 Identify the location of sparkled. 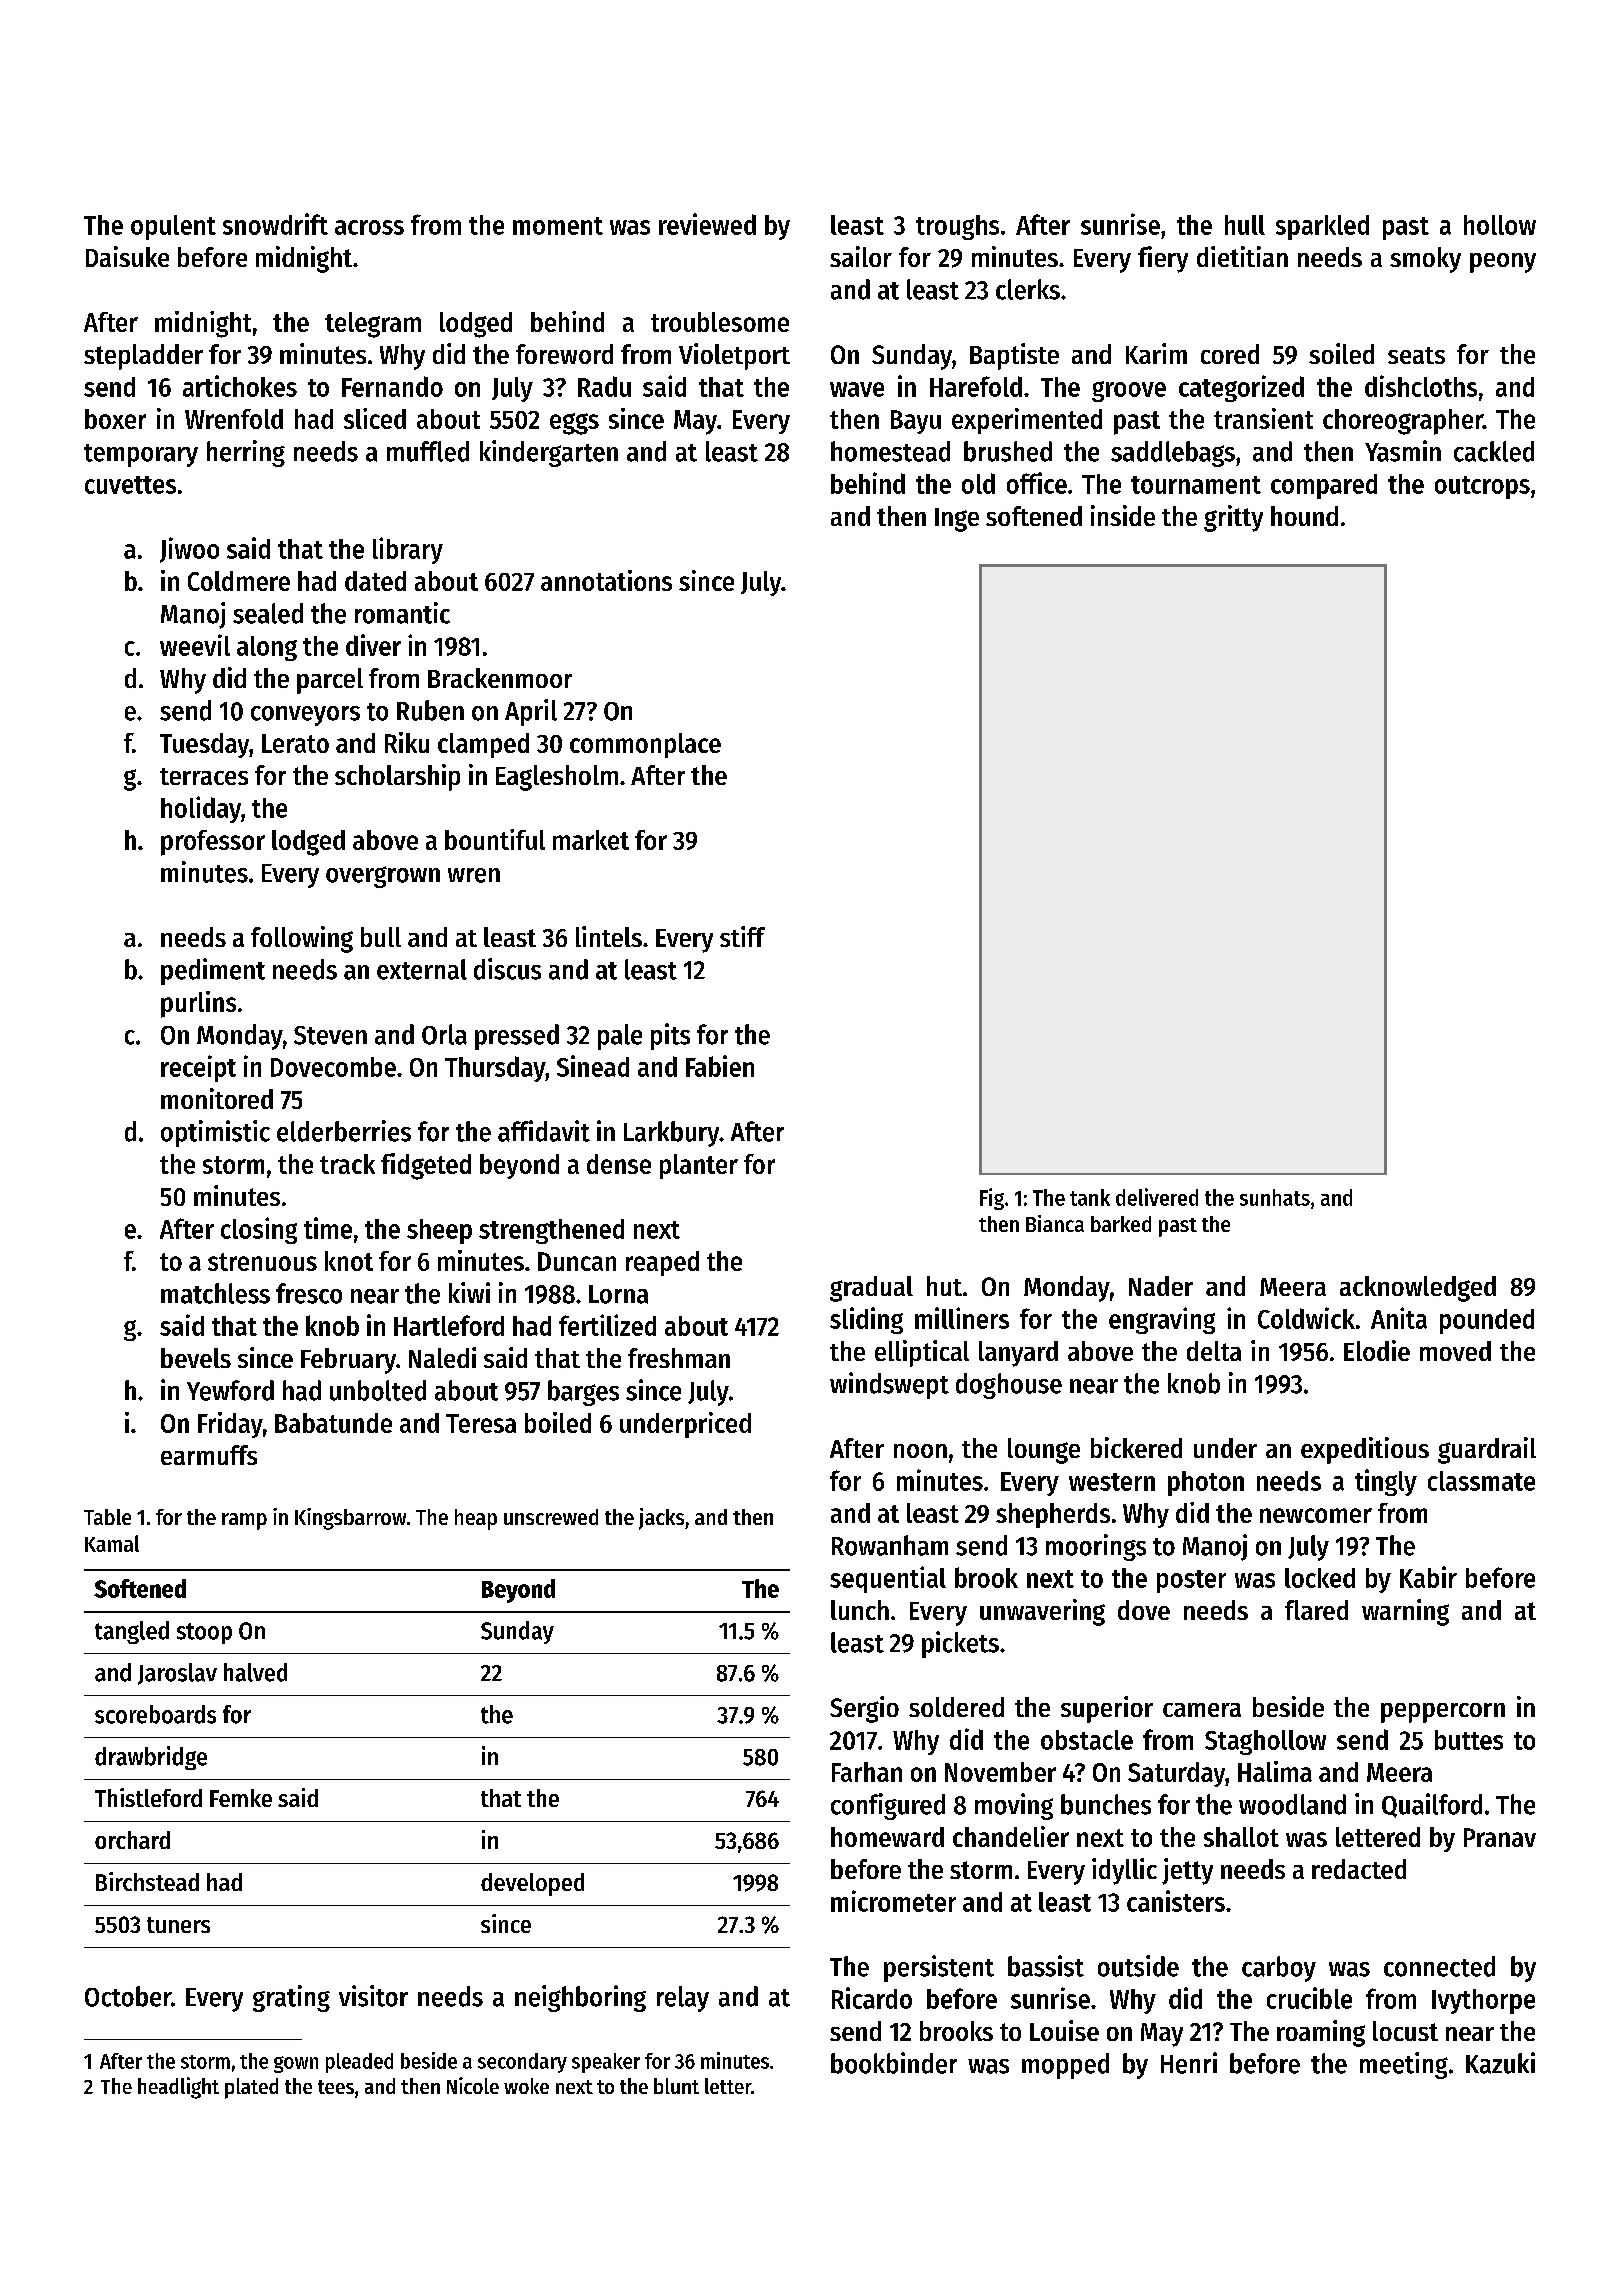
(1322, 227).
